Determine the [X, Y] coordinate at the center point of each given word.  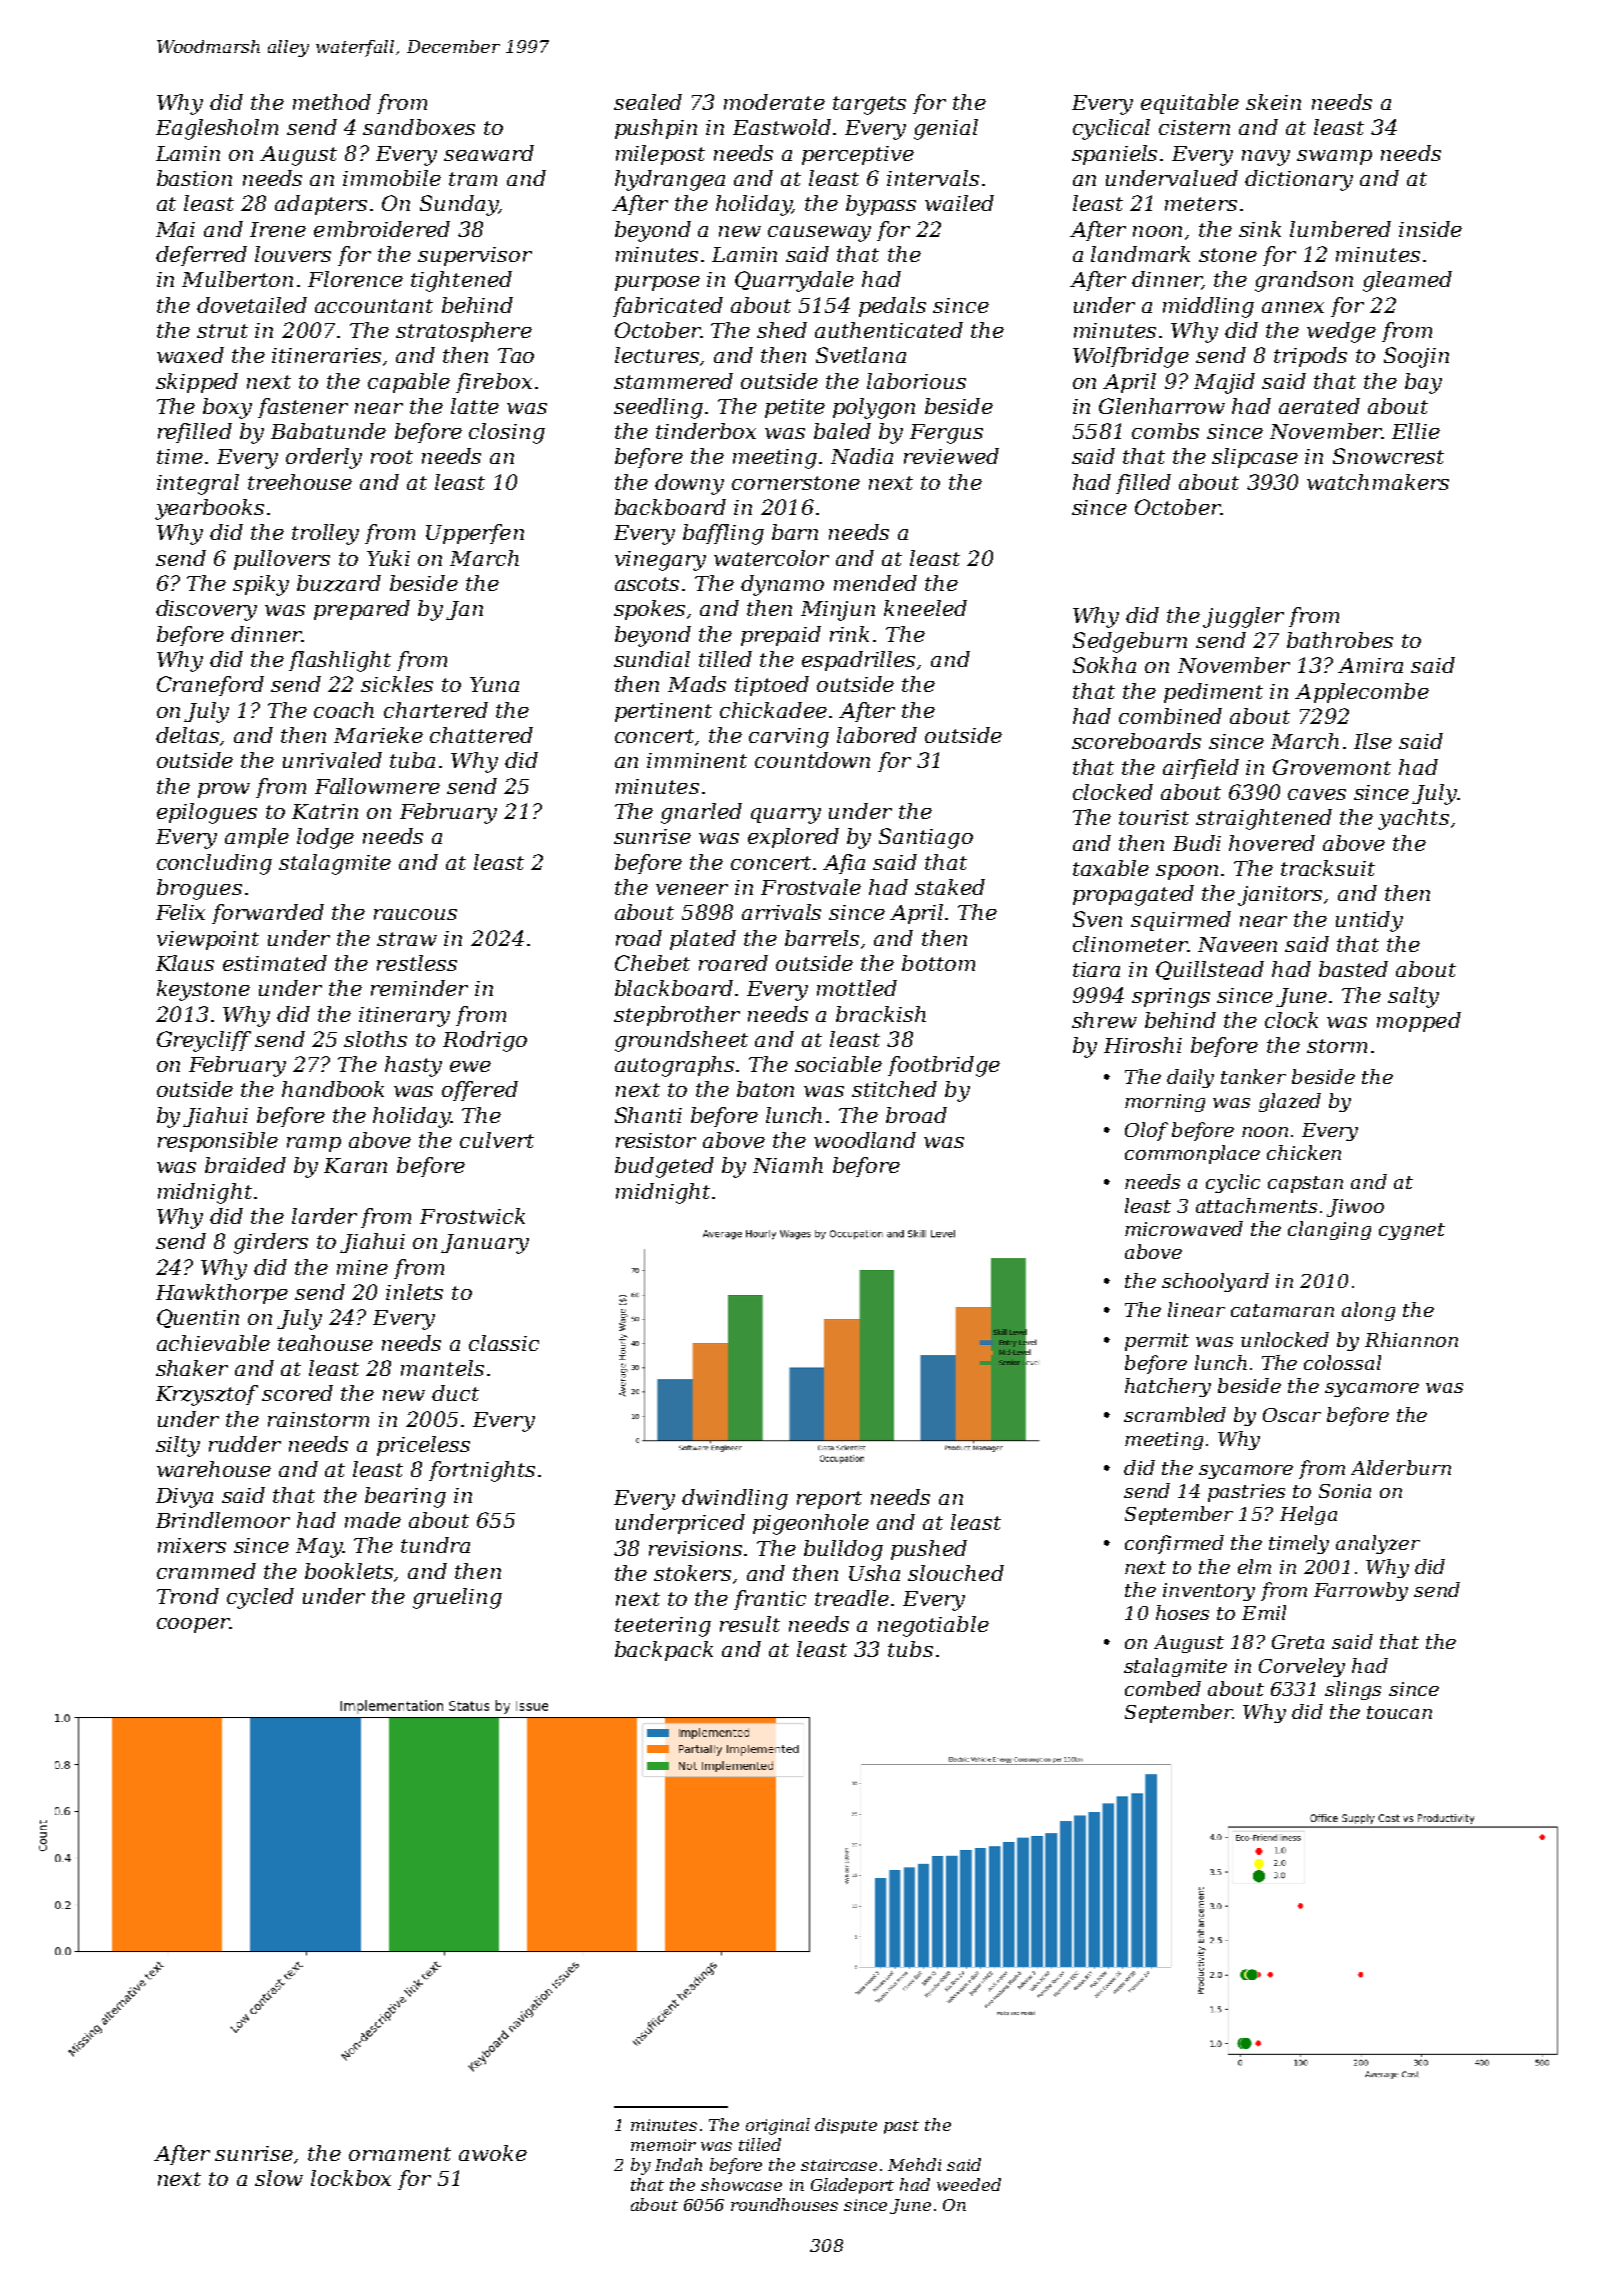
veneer [692, 889]
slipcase [1255, 458]
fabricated [668, 307]
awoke [493, 2153]
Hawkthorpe [222, 1294]
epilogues [207, 813]
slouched [956, 1573]
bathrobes [1340, 640]
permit [1157, 1342]
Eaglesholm [217, 129]
